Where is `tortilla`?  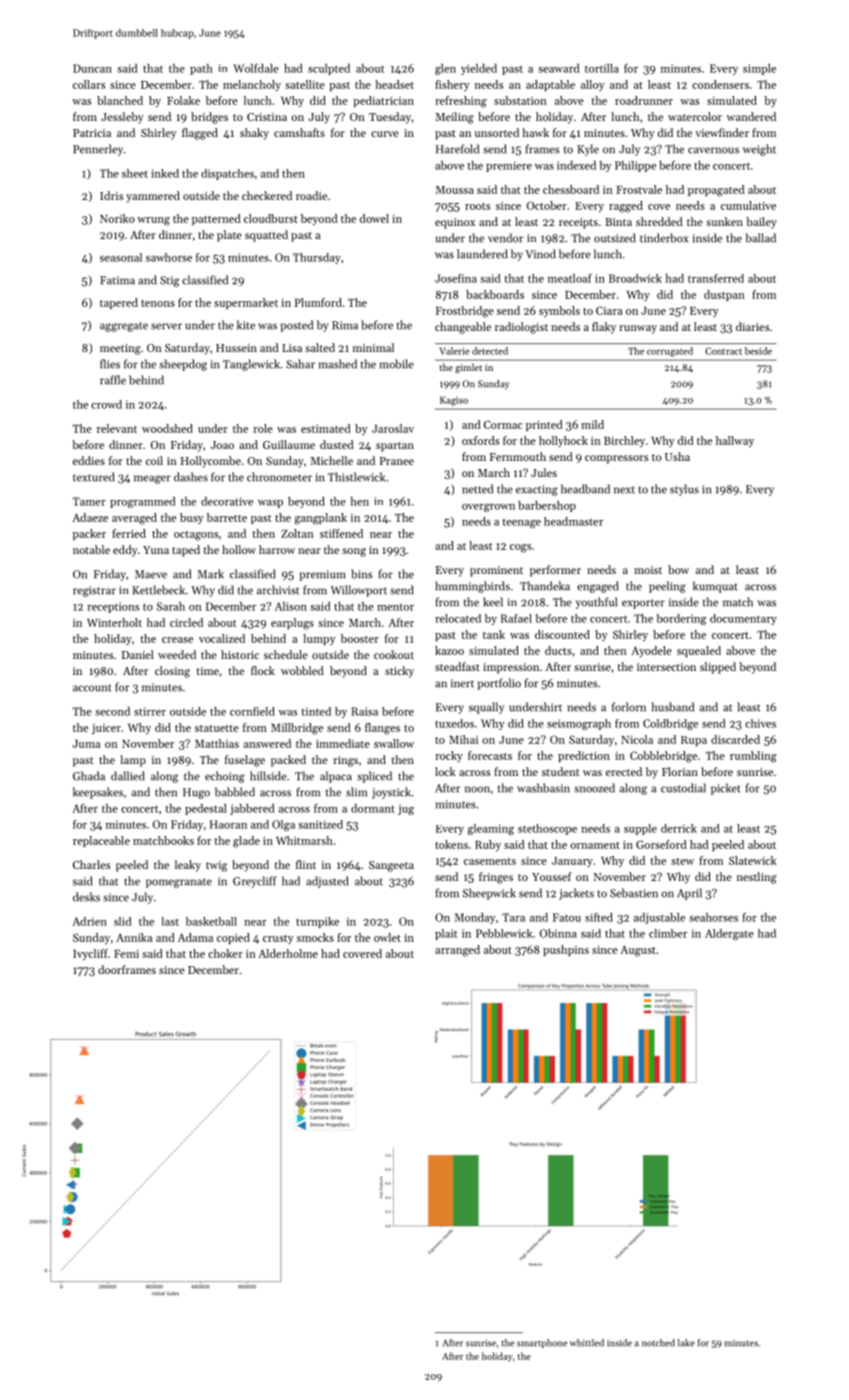
tortilla is located at coordinates (602, 68).
